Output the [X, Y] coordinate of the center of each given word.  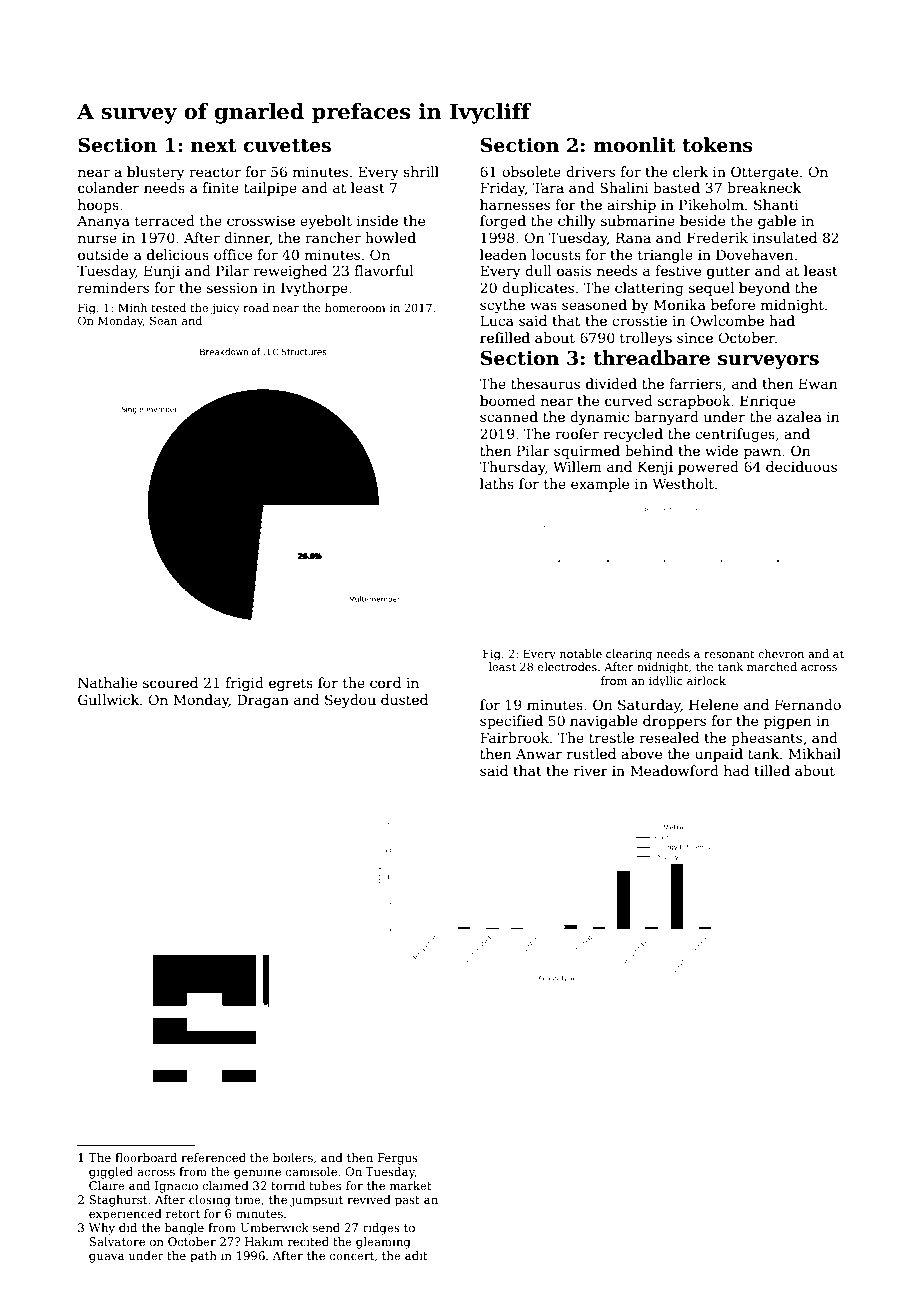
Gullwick [108, 699]
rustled [591, 753]
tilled [772, 770]
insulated [785, 237]
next [213, 146]
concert [352, 1256]
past [407, 1201]
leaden [503, 254]
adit [416, 1255]
